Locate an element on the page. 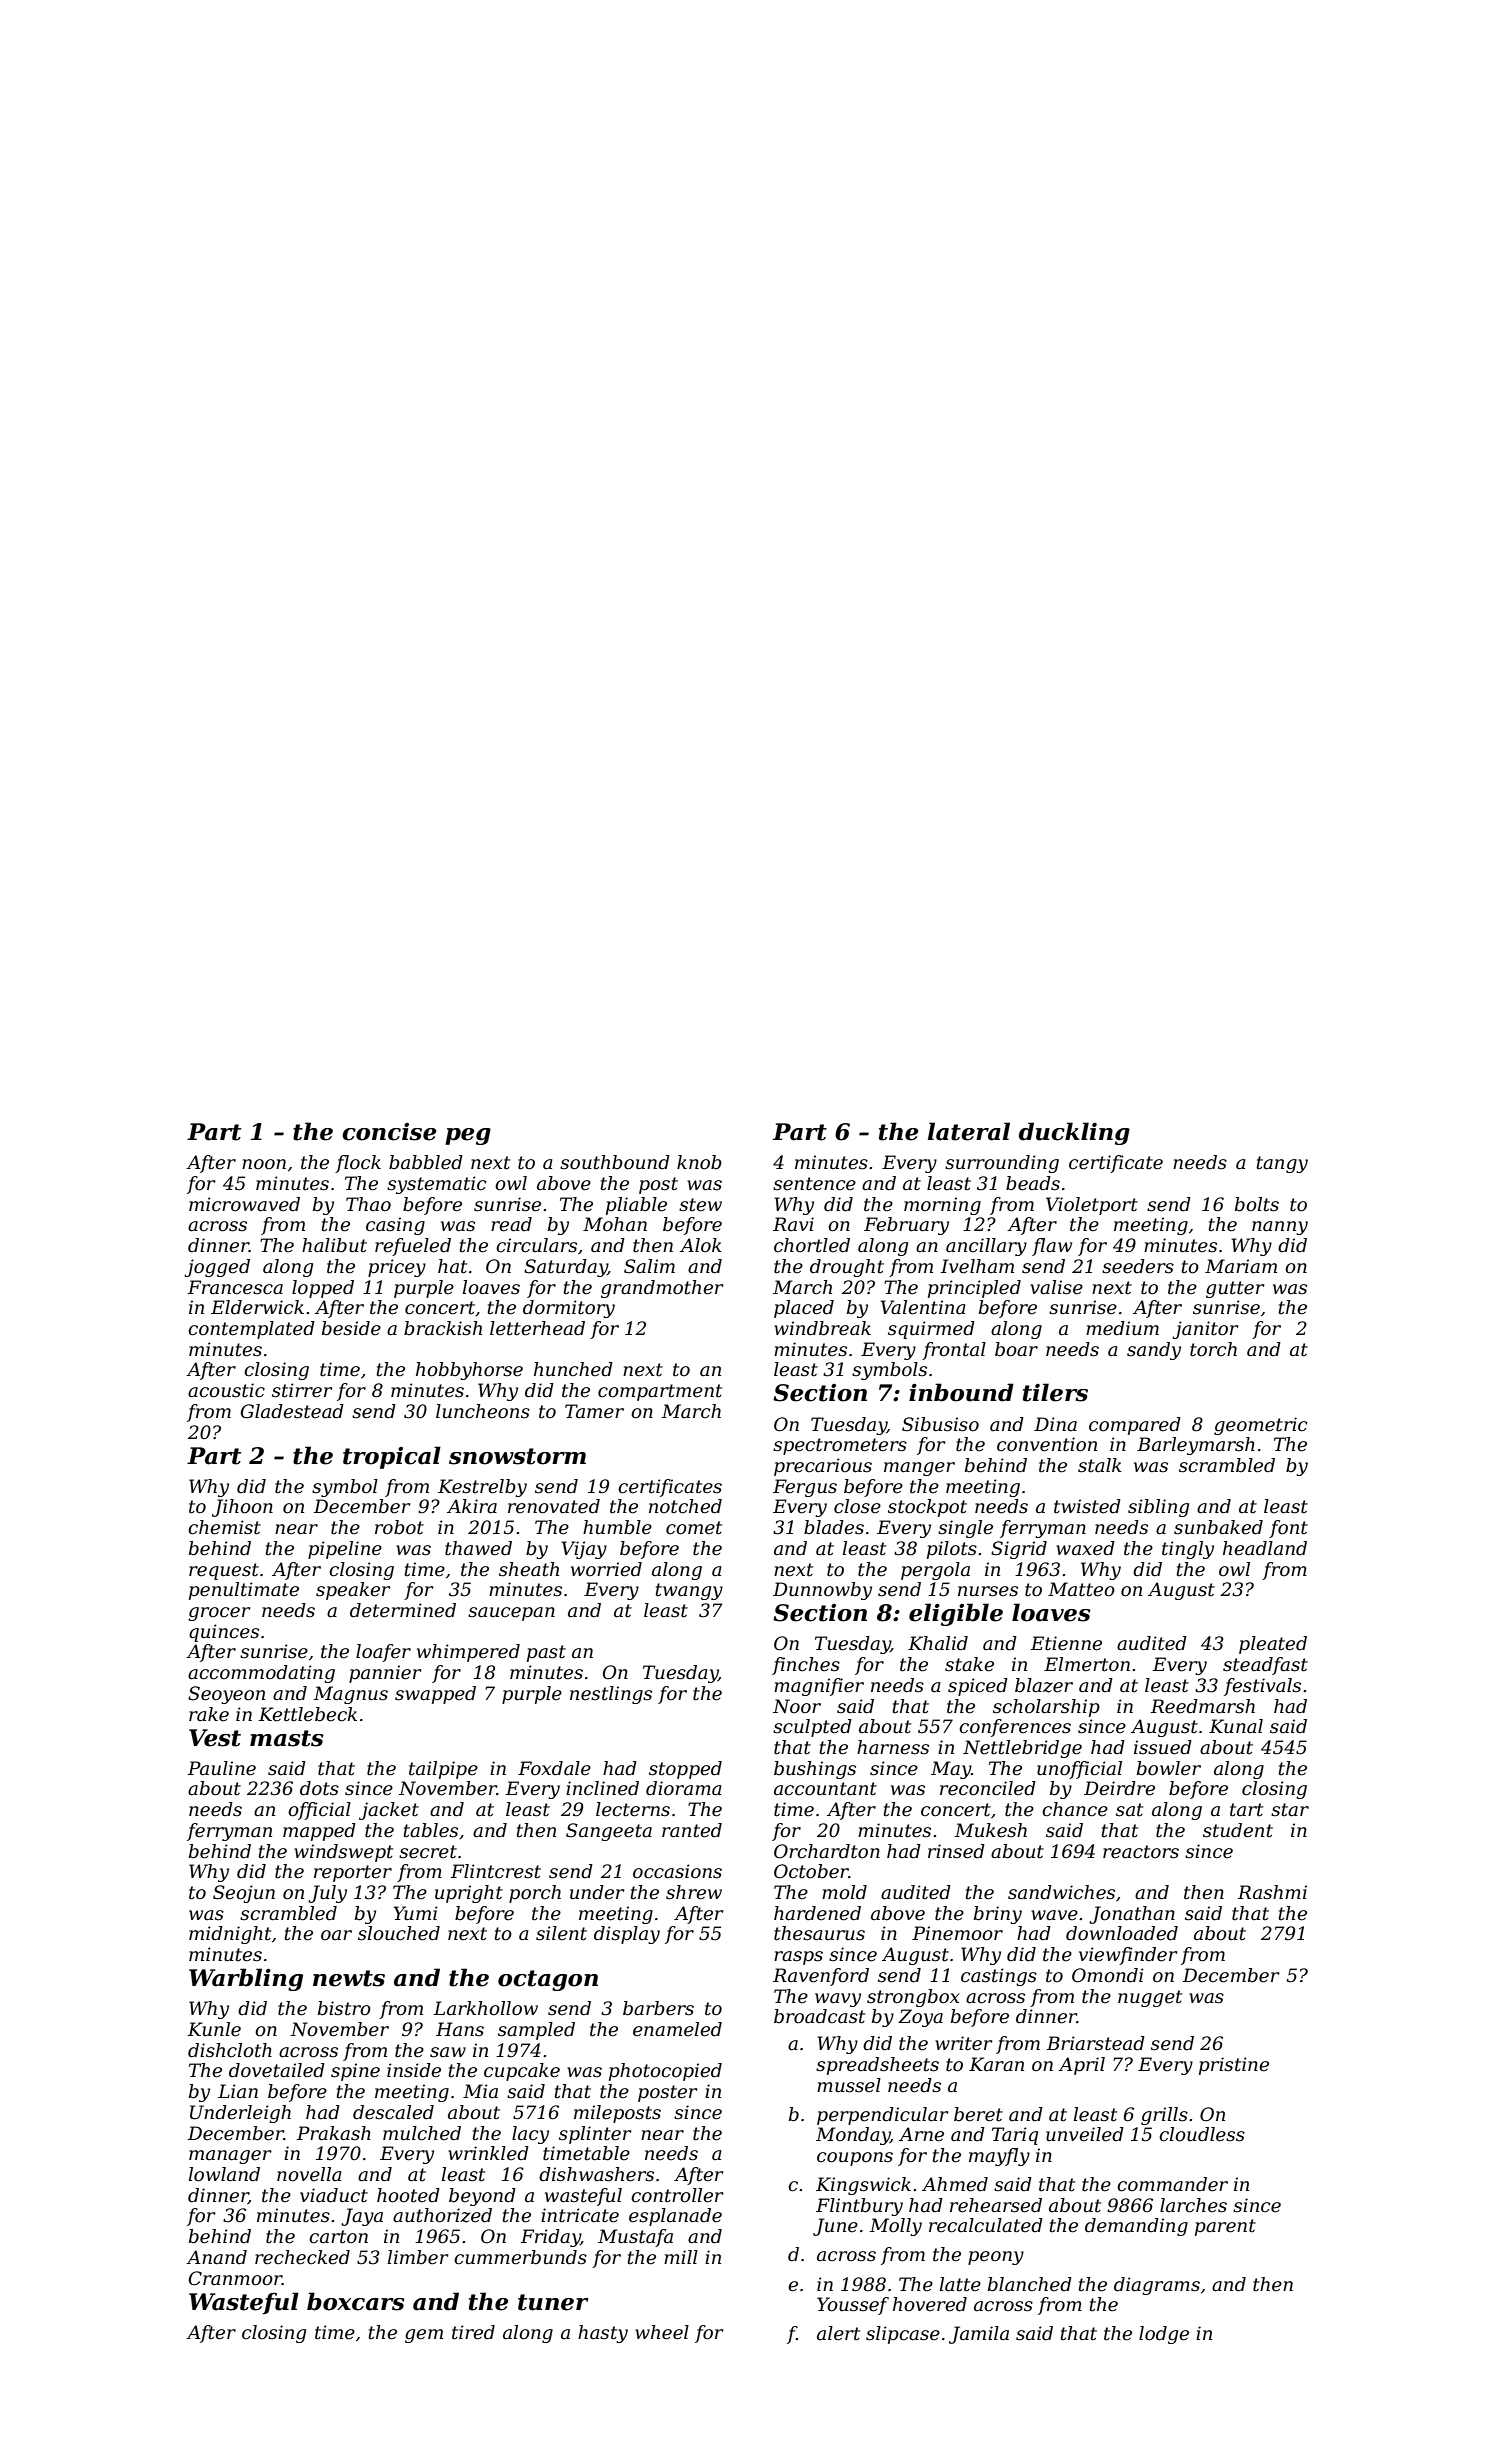  Molly is located at coordinates (895, 2227).
